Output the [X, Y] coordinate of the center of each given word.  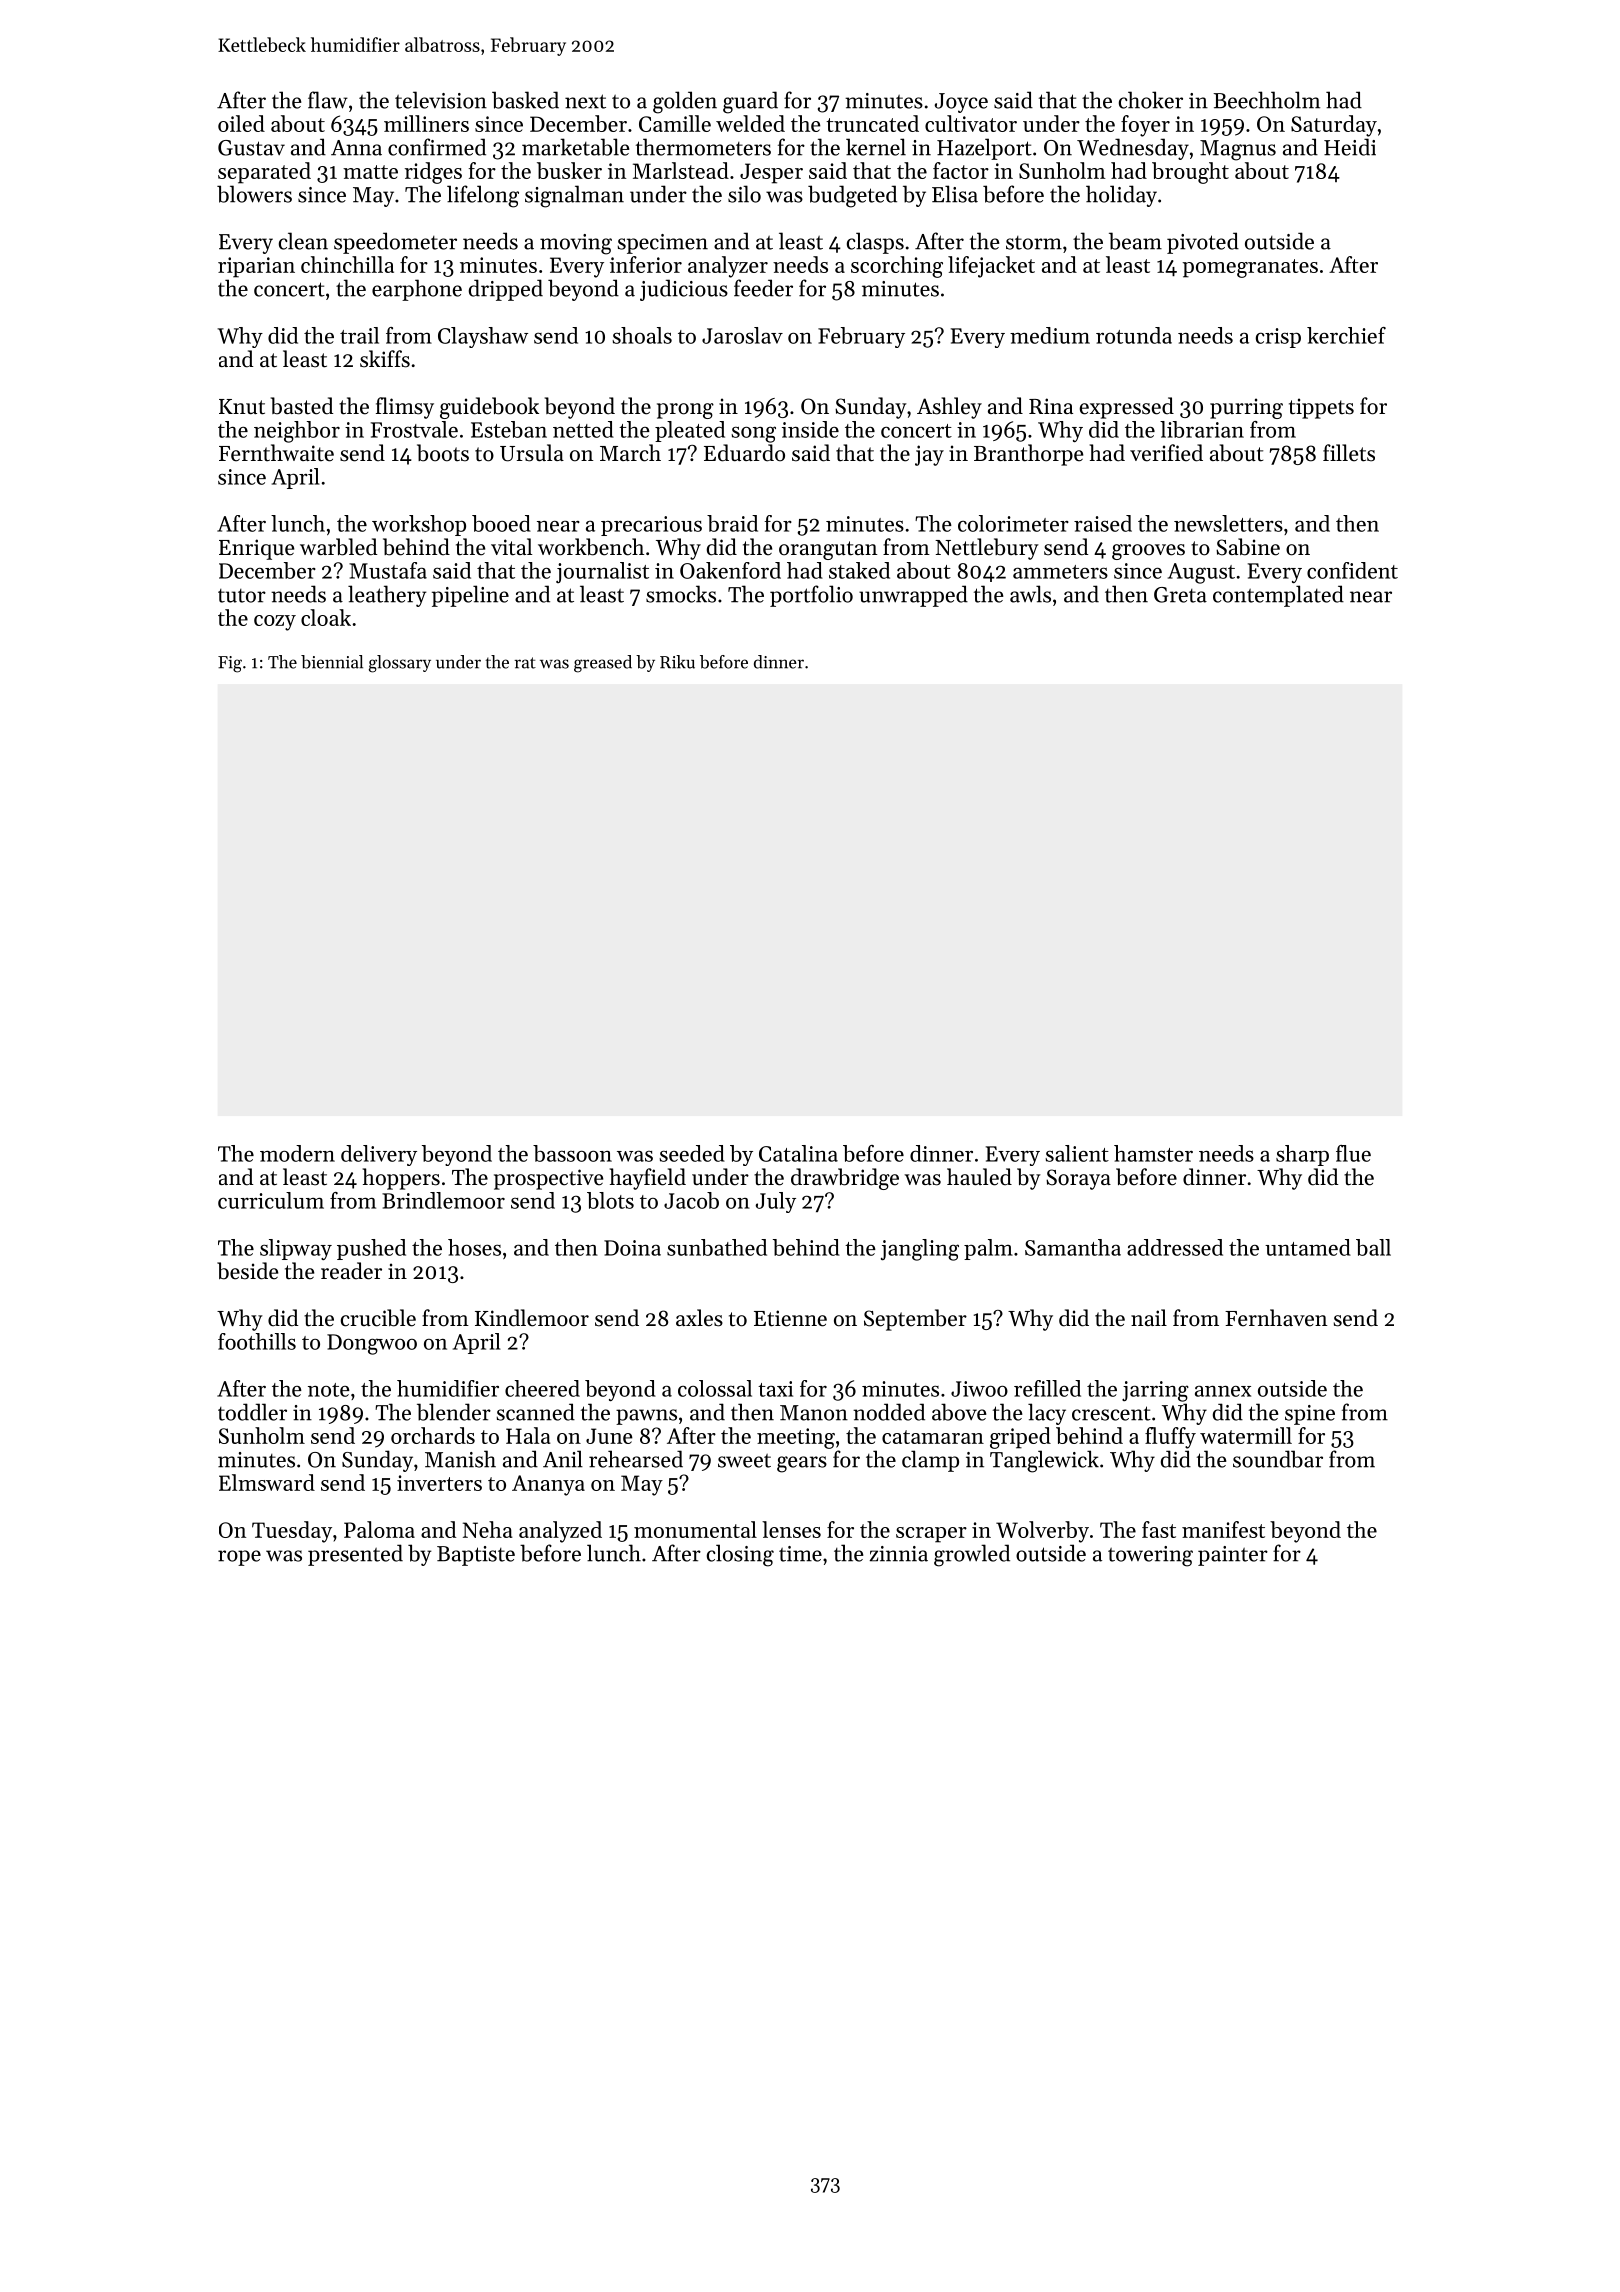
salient [1077, 1153]
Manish [460, 1459]
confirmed [437, 147]
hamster [1153, 1153]
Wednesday [1133, 149]
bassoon [572, 1153]
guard [750, 102]
